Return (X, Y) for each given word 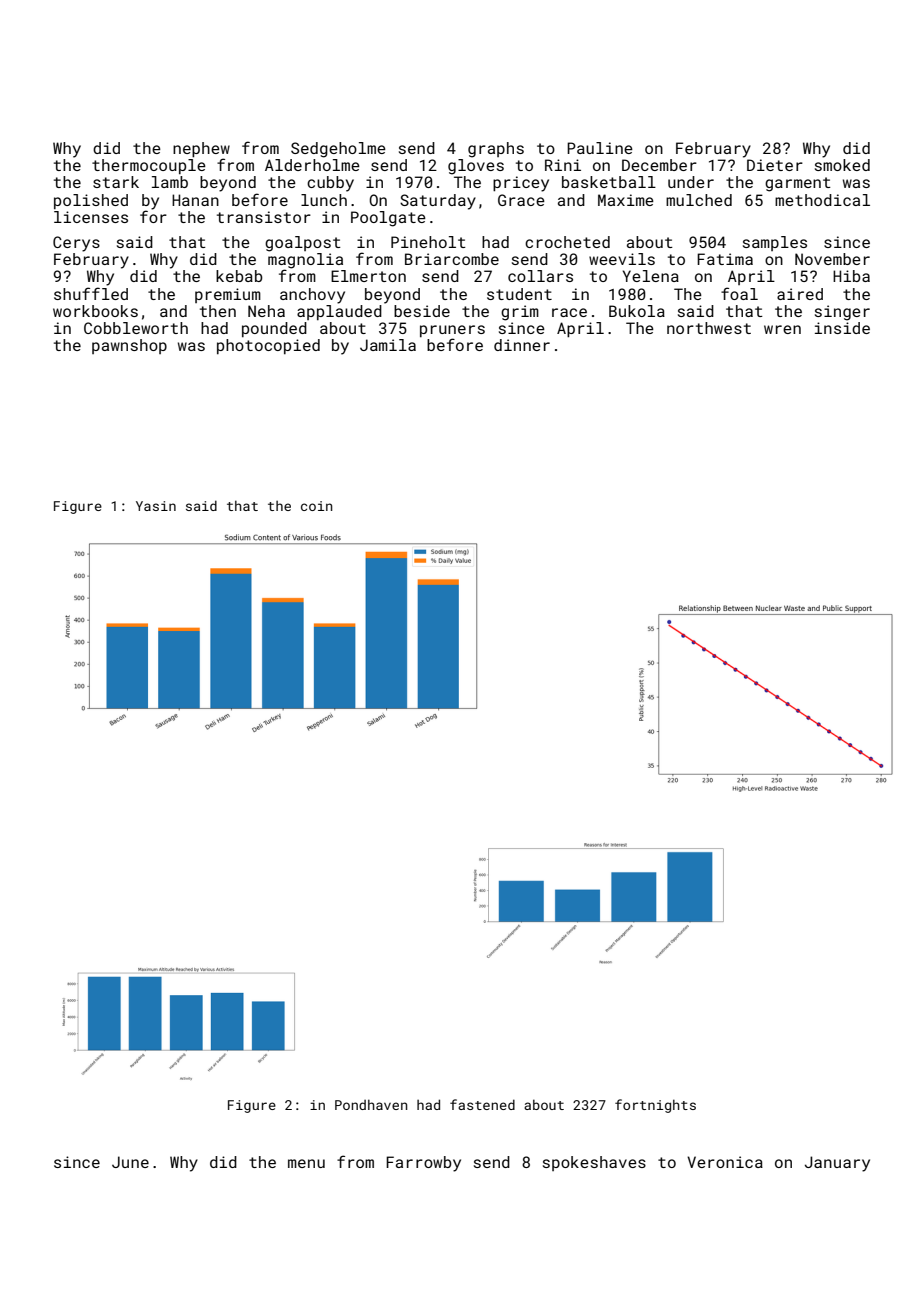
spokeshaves (594, 1163)
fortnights (655, 1106)
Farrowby (423, 1164)
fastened (482, 1104)
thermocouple (149, 166)
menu (306, 1163)
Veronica (725, 1162)
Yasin (156, 506)
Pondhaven (371, 1104)
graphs (496, 150)
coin (316, 506)
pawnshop (129, 346)
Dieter (775, 165)
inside (842, 328)
